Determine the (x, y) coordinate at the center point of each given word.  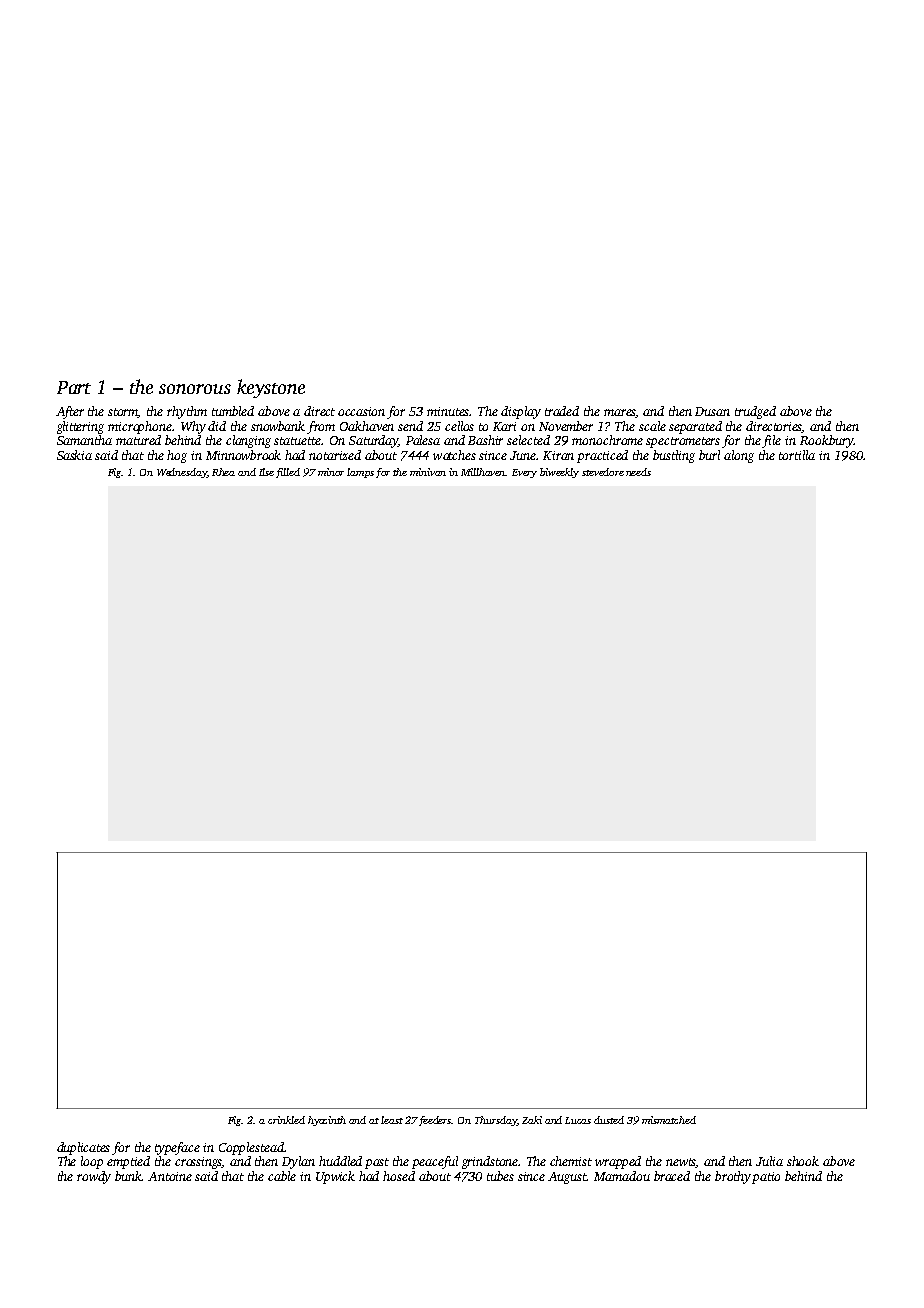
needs (638, 472)
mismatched (669, 1120)
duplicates (83, 1148)
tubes (500, 1176)
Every (524, 473)
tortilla (797, 455)
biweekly (559, 473)
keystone (271, 388)
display (521, 412)
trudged (755, 412)
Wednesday (182, 473)
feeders (435, 1121)
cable (282, 1176)
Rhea (223, 472)
